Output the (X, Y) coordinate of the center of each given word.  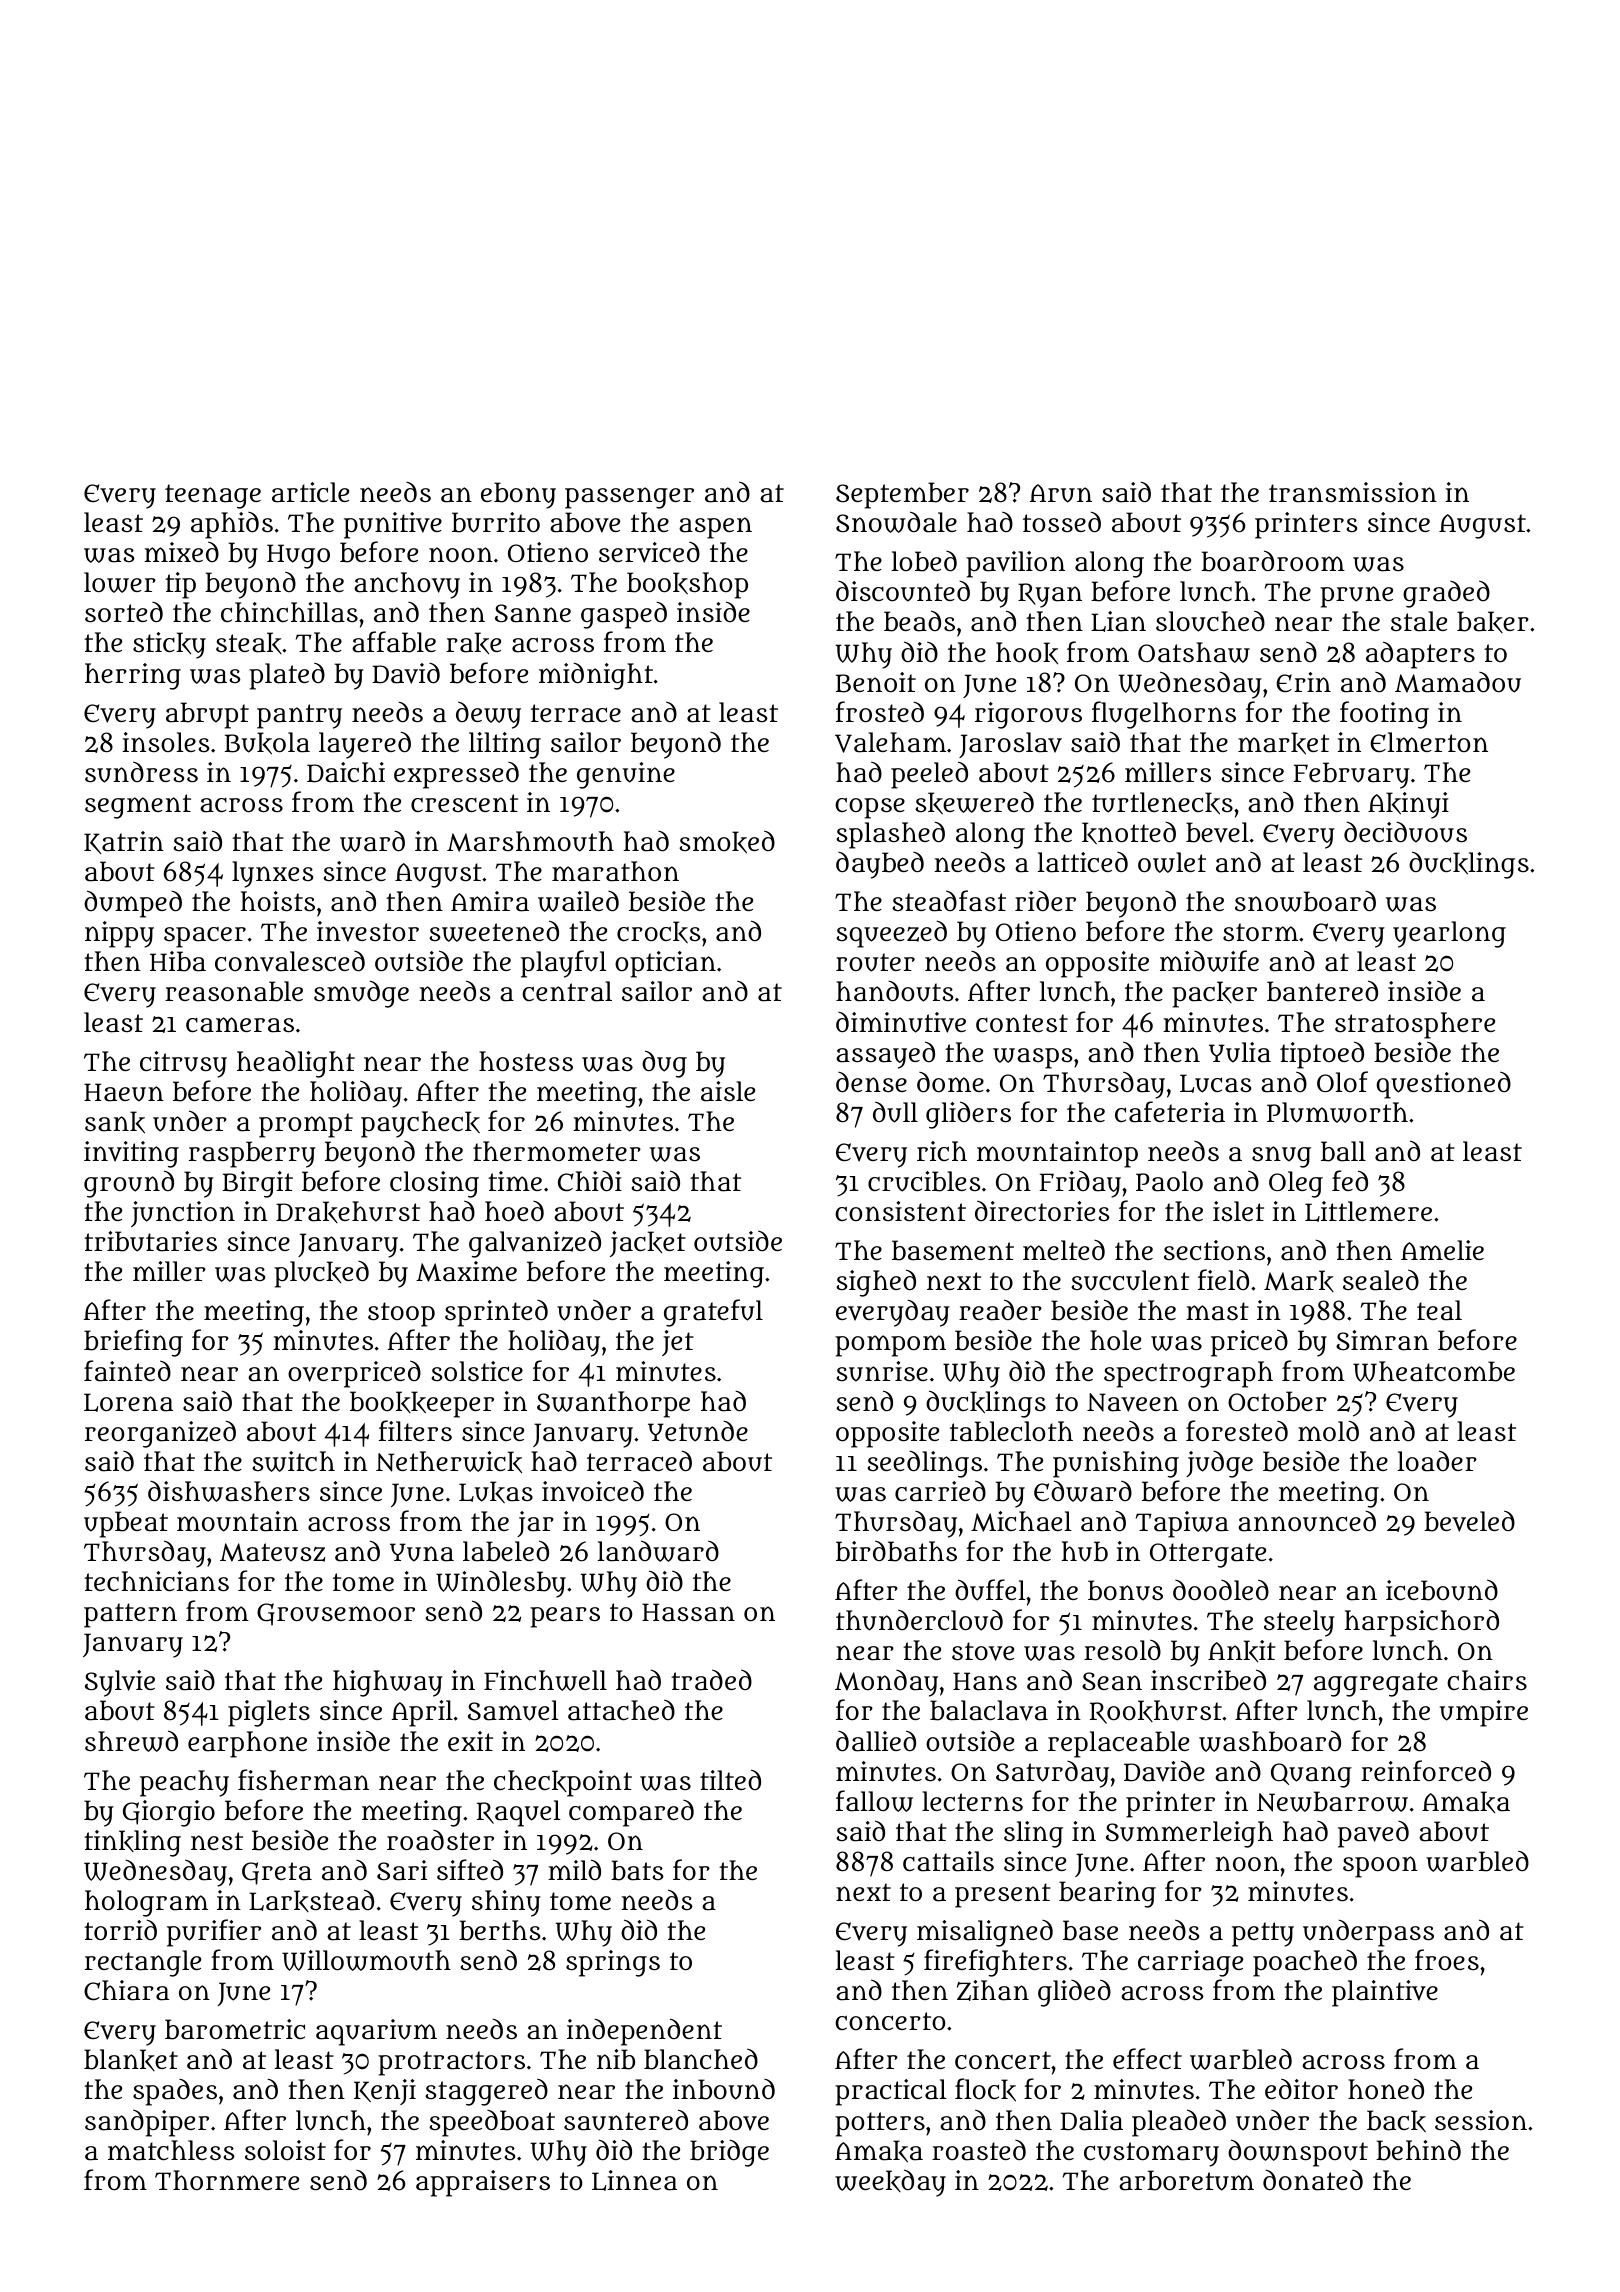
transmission (1353, 492)
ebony (518, 495)
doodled (1221, 1589)
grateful (713, 1313)
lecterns (972, 1801)
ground (129, 1184)
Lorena (128, 1402)
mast (1217, 1311)
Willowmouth (366, 1960)
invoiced (593, 1491)
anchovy (407, 585)
